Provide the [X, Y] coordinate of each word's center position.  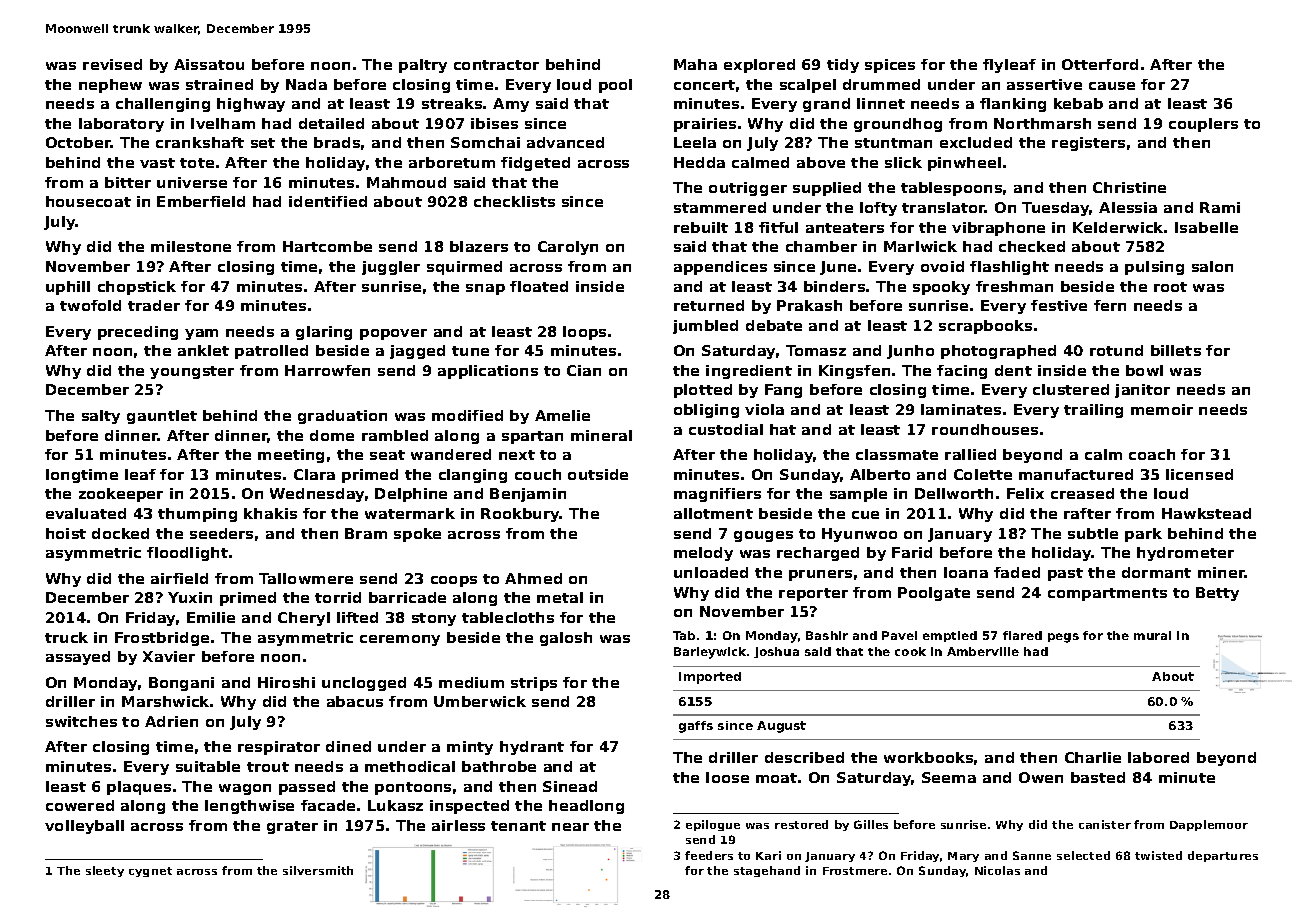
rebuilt [701, 227]
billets [1176, 350]
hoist [66, 533]
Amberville [983, 651]
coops [454, 581]
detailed [331, 123]
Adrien [171, 721]
